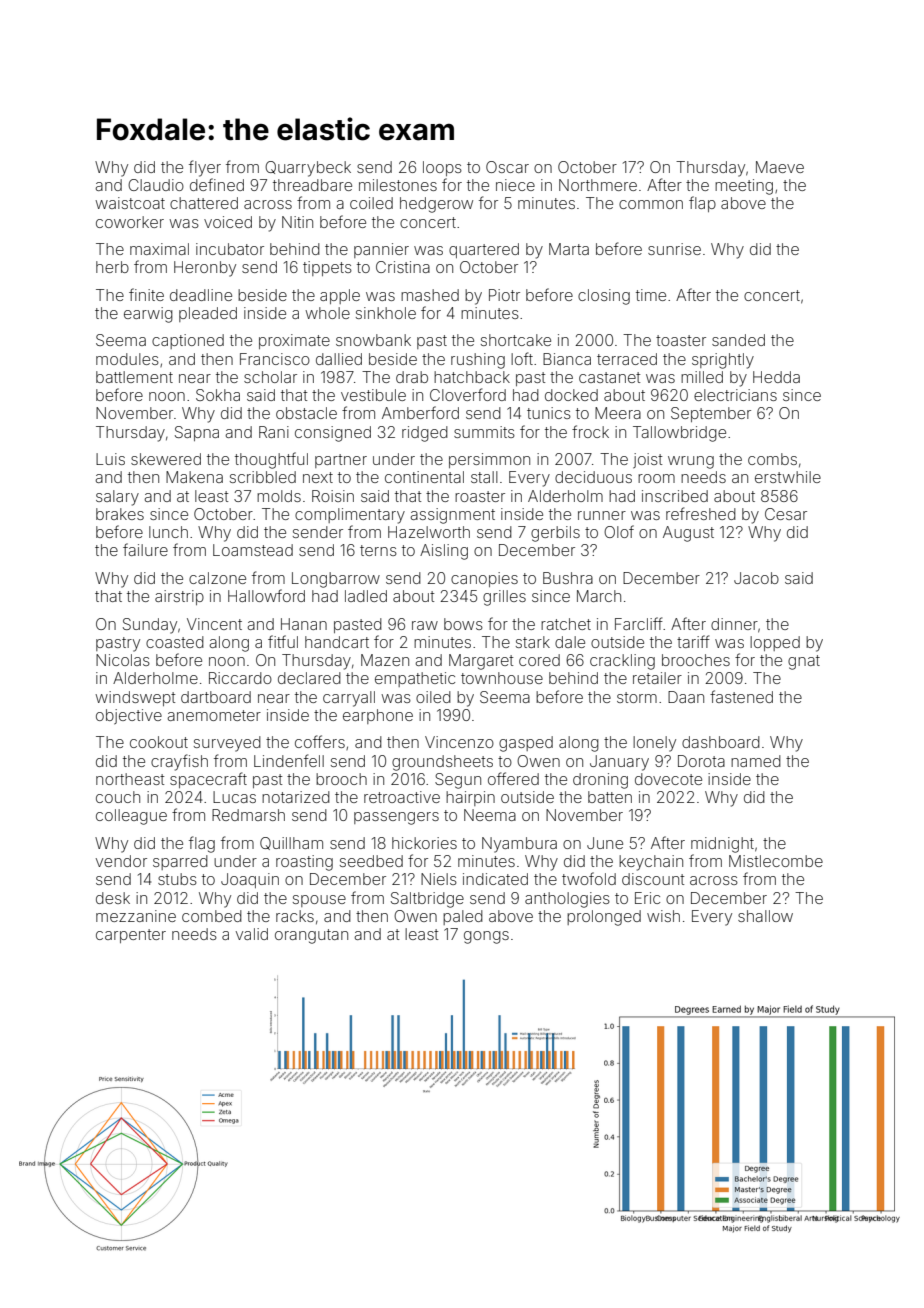 This screenshot has height=1308, width=924. What do you see at coordinates (502, 678) in the screenshot?
I see `townhouse` at bounding box center [502, 678].
